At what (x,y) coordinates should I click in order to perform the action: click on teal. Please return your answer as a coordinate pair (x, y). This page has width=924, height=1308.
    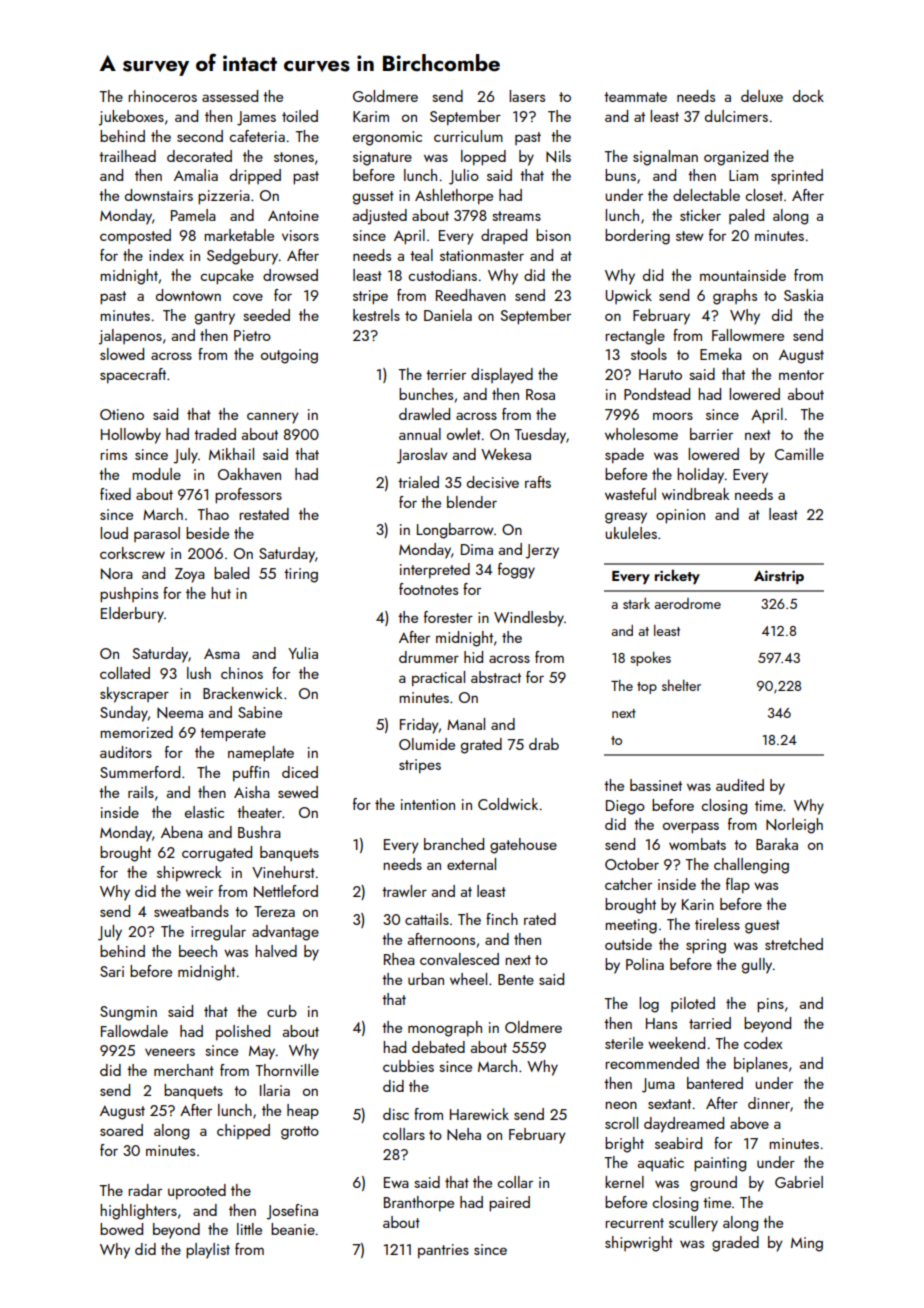
    Looking at the image, I should click on (421, 255).
